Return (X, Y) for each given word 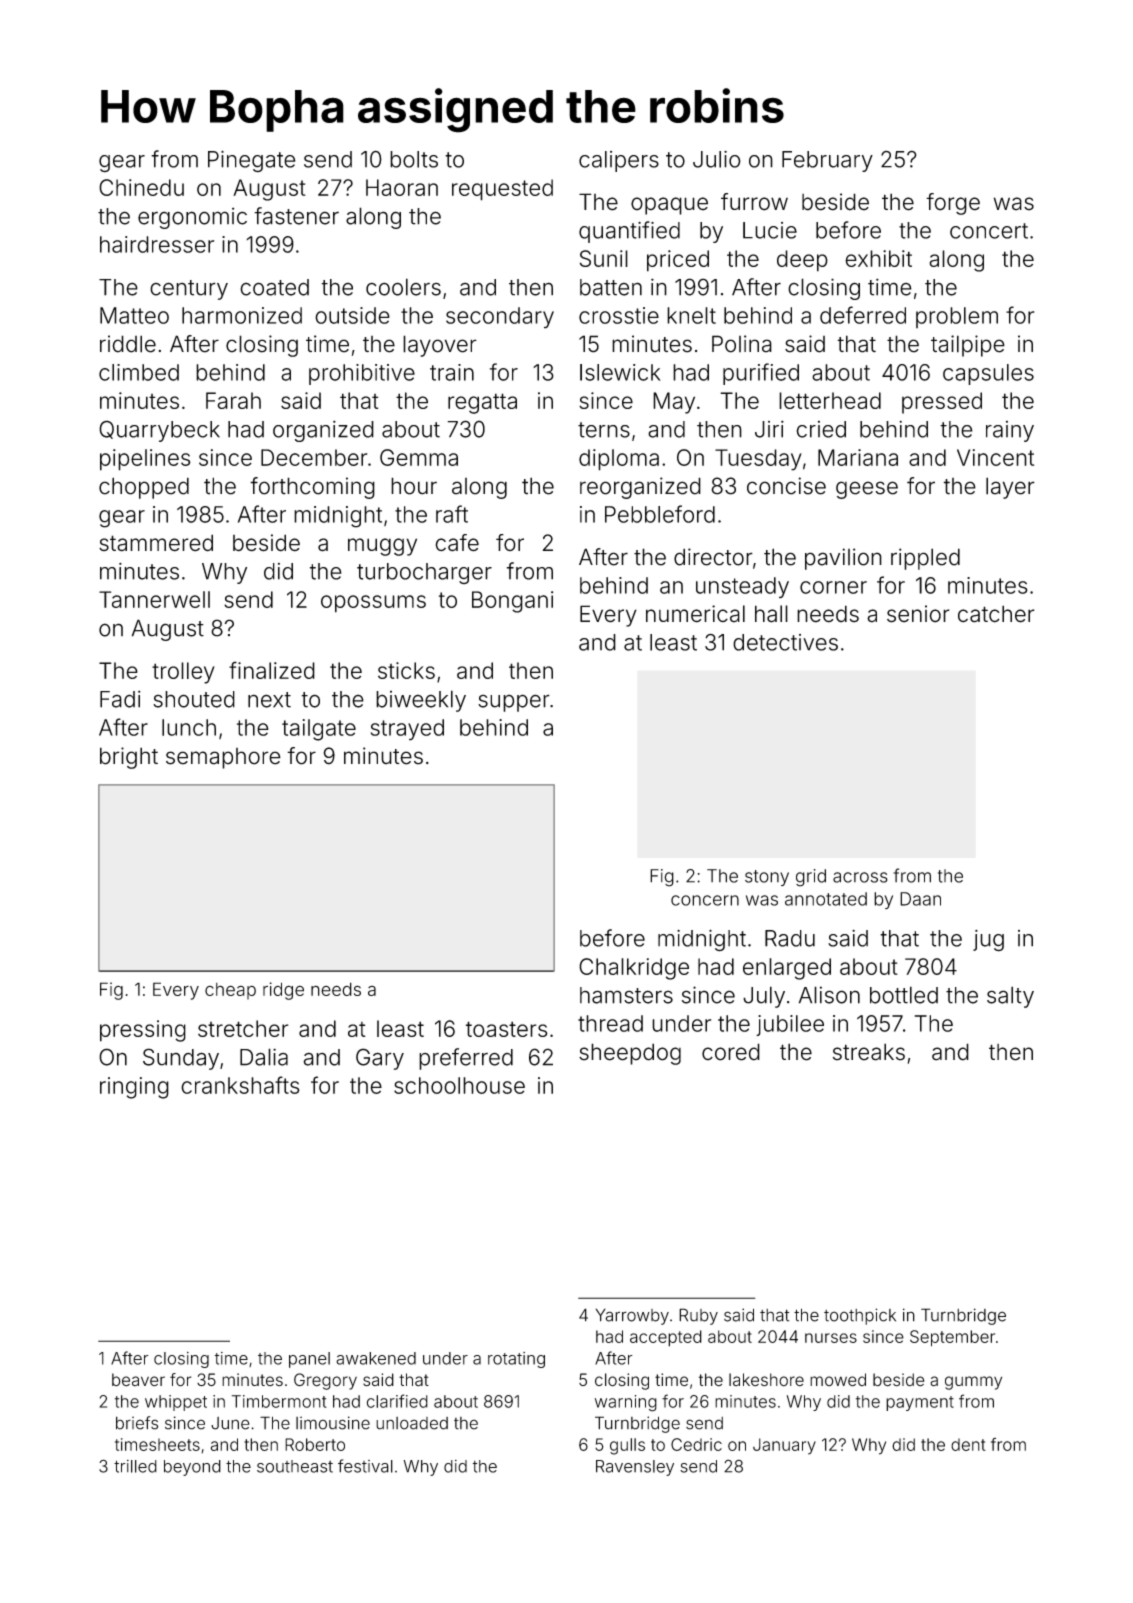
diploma (619, 460)
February (827, 161)
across (860, 877)
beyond (192, 1468)
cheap (230, 991)
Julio (717, 159)
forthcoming (312, 488)
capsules (988, 374)
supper (514, 703)
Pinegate (252, 161)
